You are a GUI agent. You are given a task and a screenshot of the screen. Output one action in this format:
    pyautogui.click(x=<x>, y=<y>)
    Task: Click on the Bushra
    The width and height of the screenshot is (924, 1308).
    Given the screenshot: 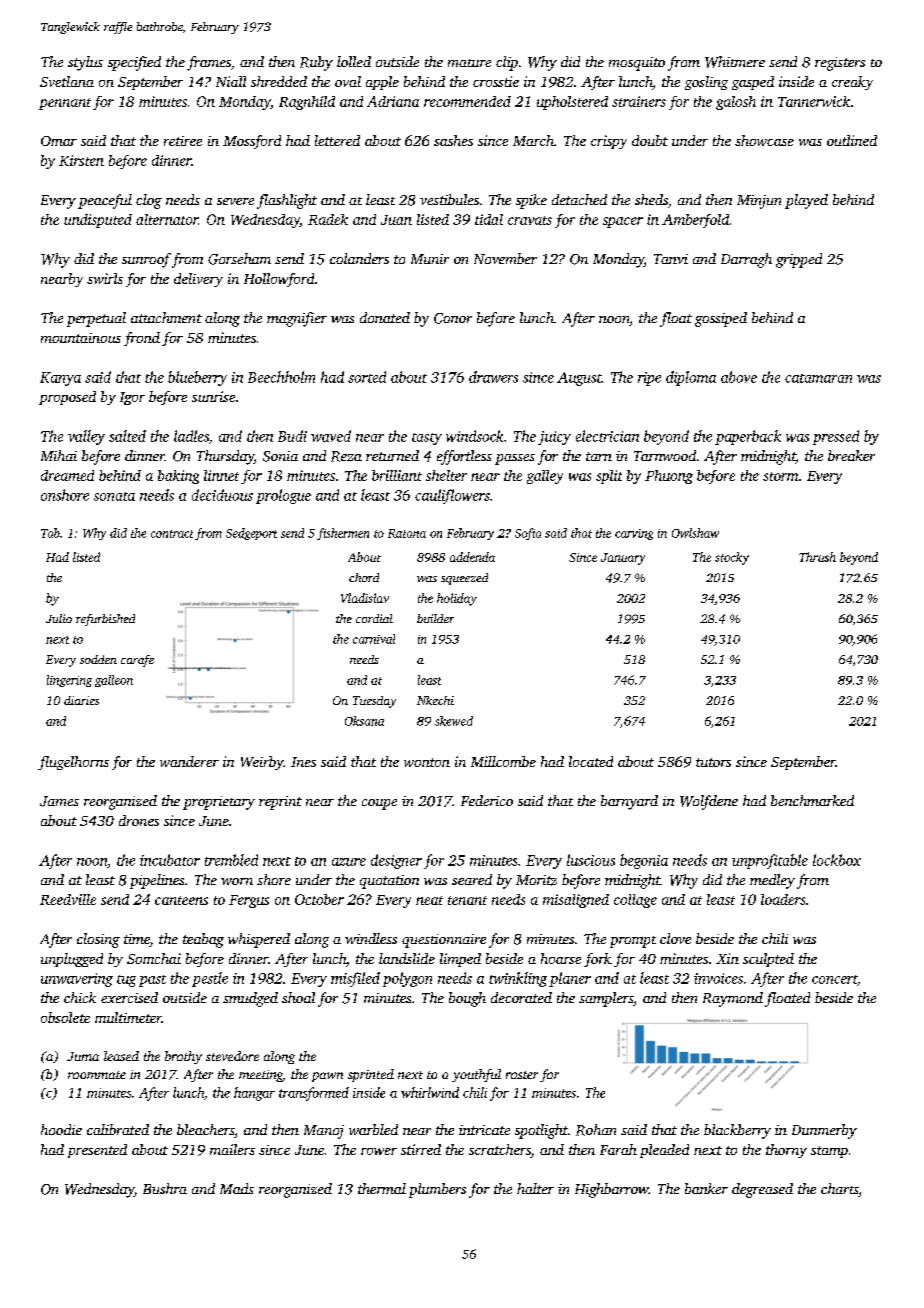 What is the action you would take?
    pyautogui.click(x=165, y=1188)
